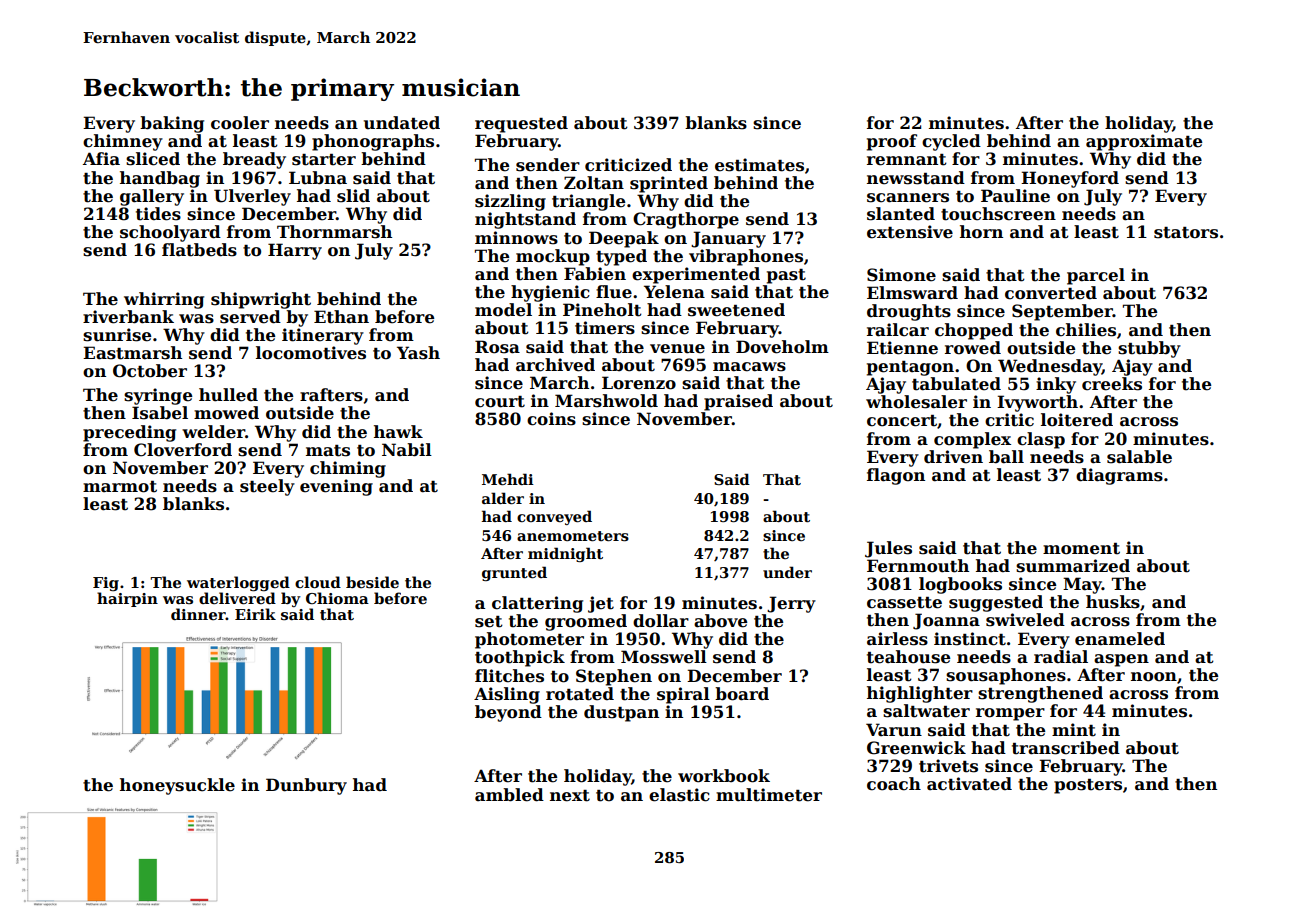 Image resolution: width=1308 pixels, height=924 pixels. What do you see at coordinates (337, 598) in the screenshot?
I see `Chioma` at bounding box center [337, 598].
